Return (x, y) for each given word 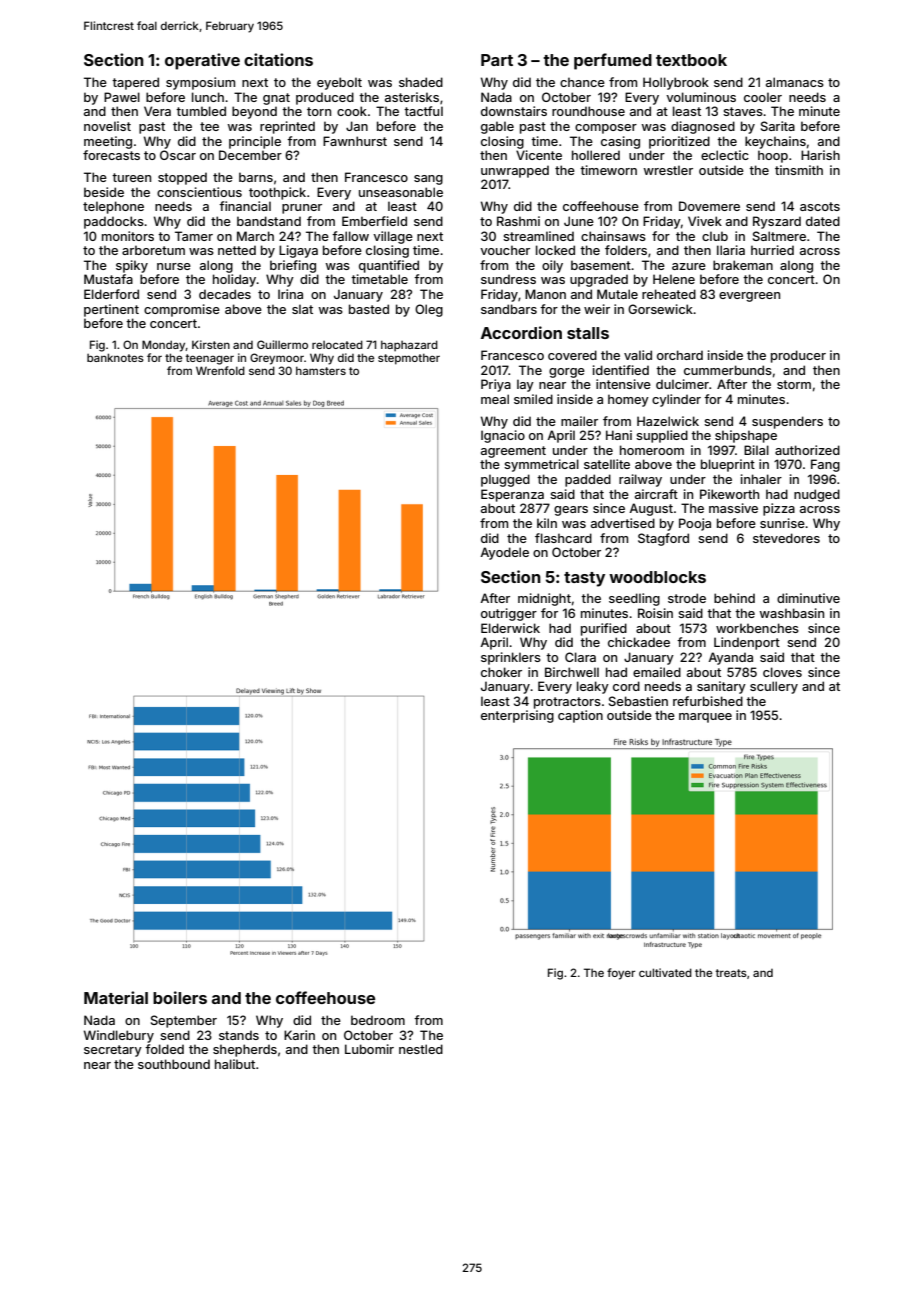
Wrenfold (220, 370)
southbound (174, 1064)
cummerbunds (728, 370)
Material (116, 997)
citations (278, 59)
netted (237, 250)
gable (497, 127)
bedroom (378, 1020)
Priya (496, 385)
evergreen (749, 297)
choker (501, 672)
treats (731, 973)
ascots (820, 206)
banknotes (115, 357)
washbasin (791, 613)
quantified (389, 266)
